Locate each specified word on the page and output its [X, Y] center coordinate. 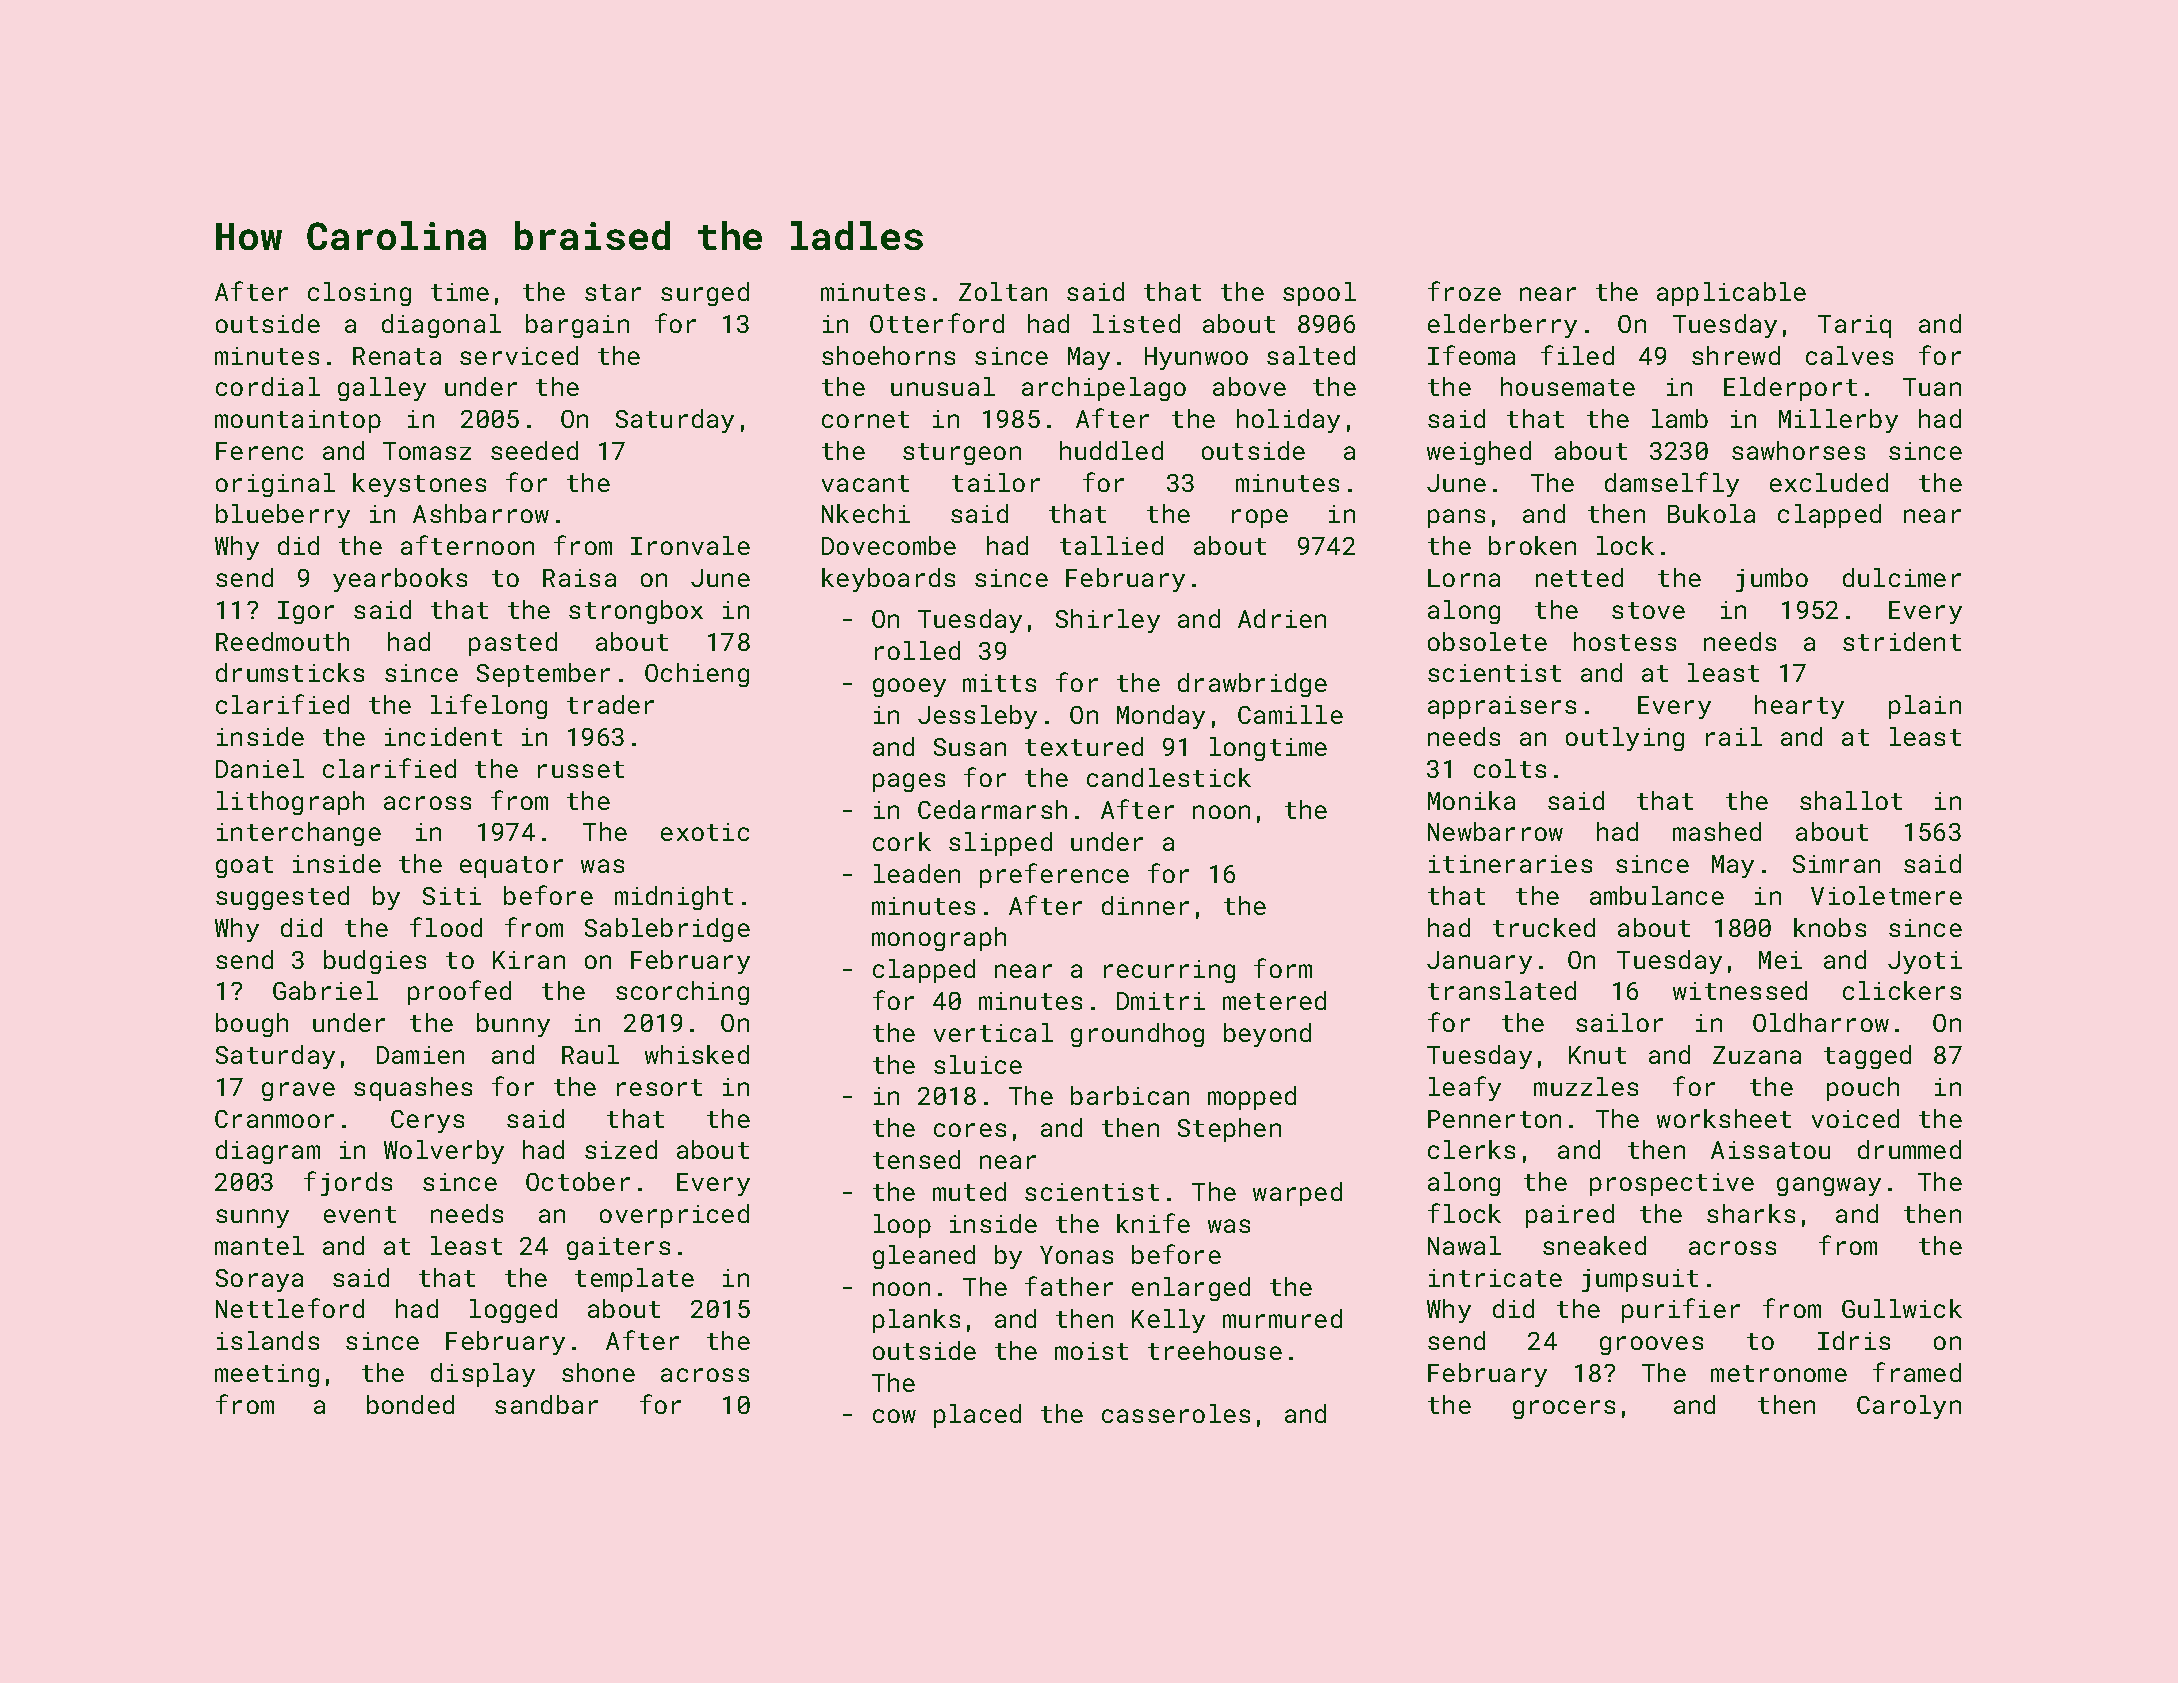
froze [1464, 291]
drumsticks [290, 672]
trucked [1544, 927]
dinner [1145, 905]
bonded [410, 1404]
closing [359, 294]
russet [581, 769]
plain [1925, 707]
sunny [252, 1218]
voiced [1855, 1118]
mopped [1252, 1098]
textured [1084, 746]
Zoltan [1003, 291]
